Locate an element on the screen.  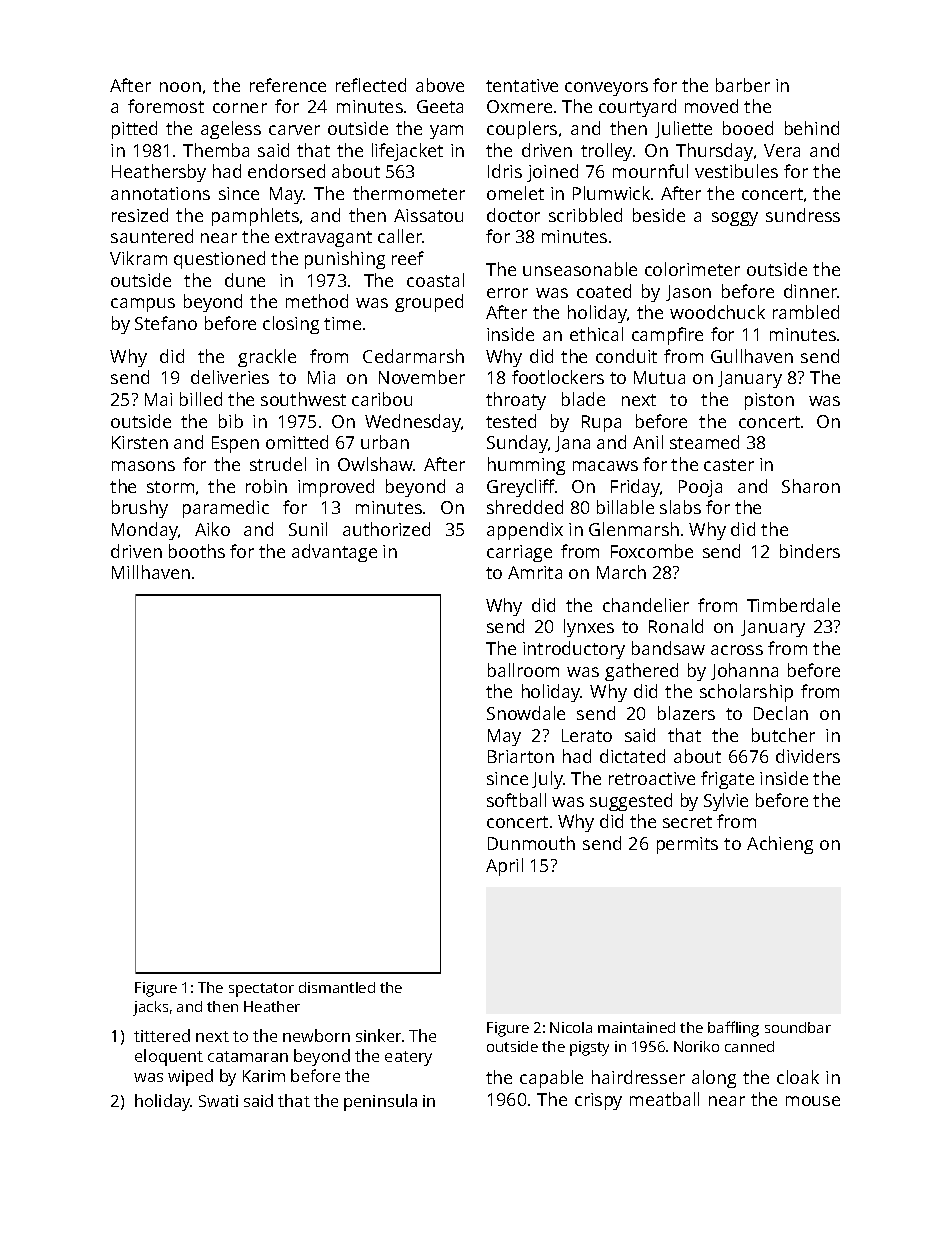
improved is located at coordinates (336, 488).
